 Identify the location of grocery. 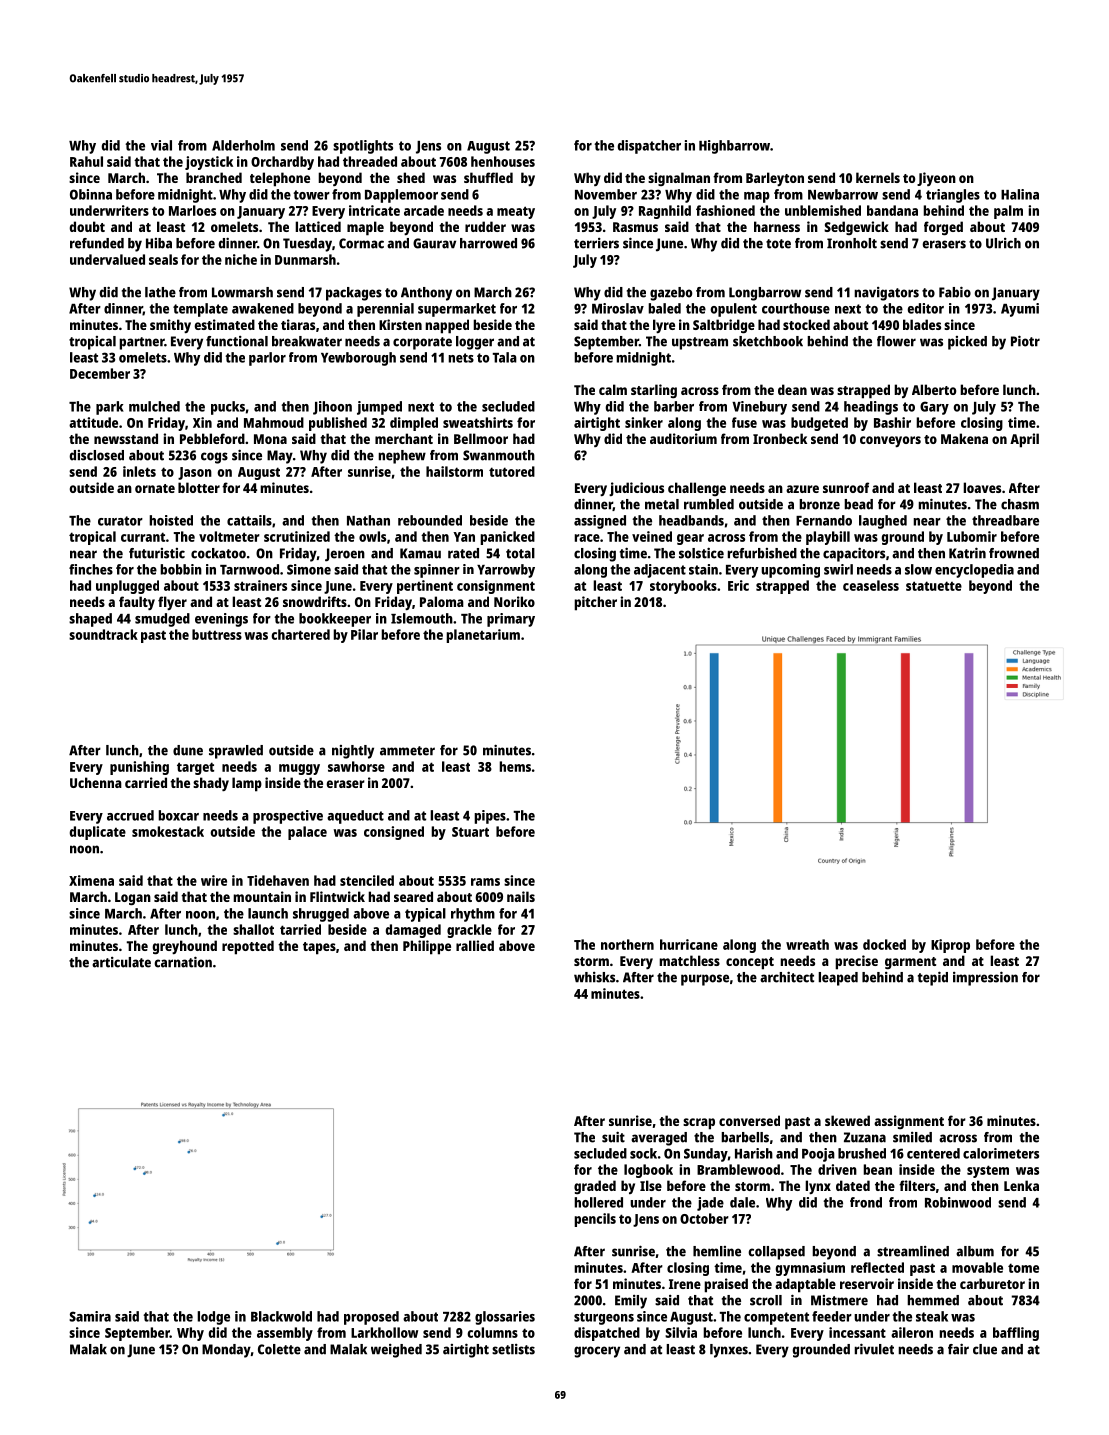
(597, 1352).
